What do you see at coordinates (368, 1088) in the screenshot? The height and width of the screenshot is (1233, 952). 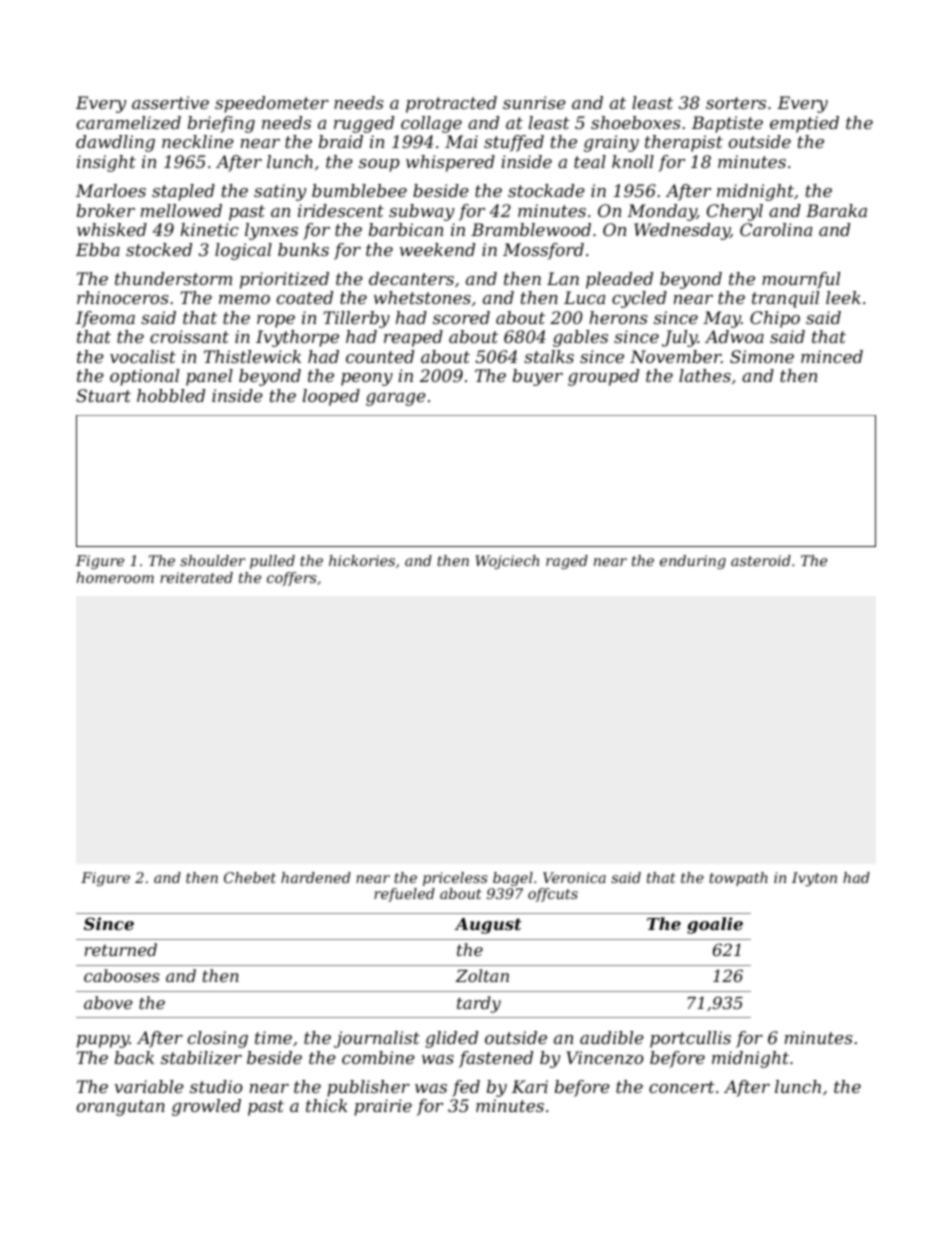 I see `publisher` at bounding box center [368, 1088].
